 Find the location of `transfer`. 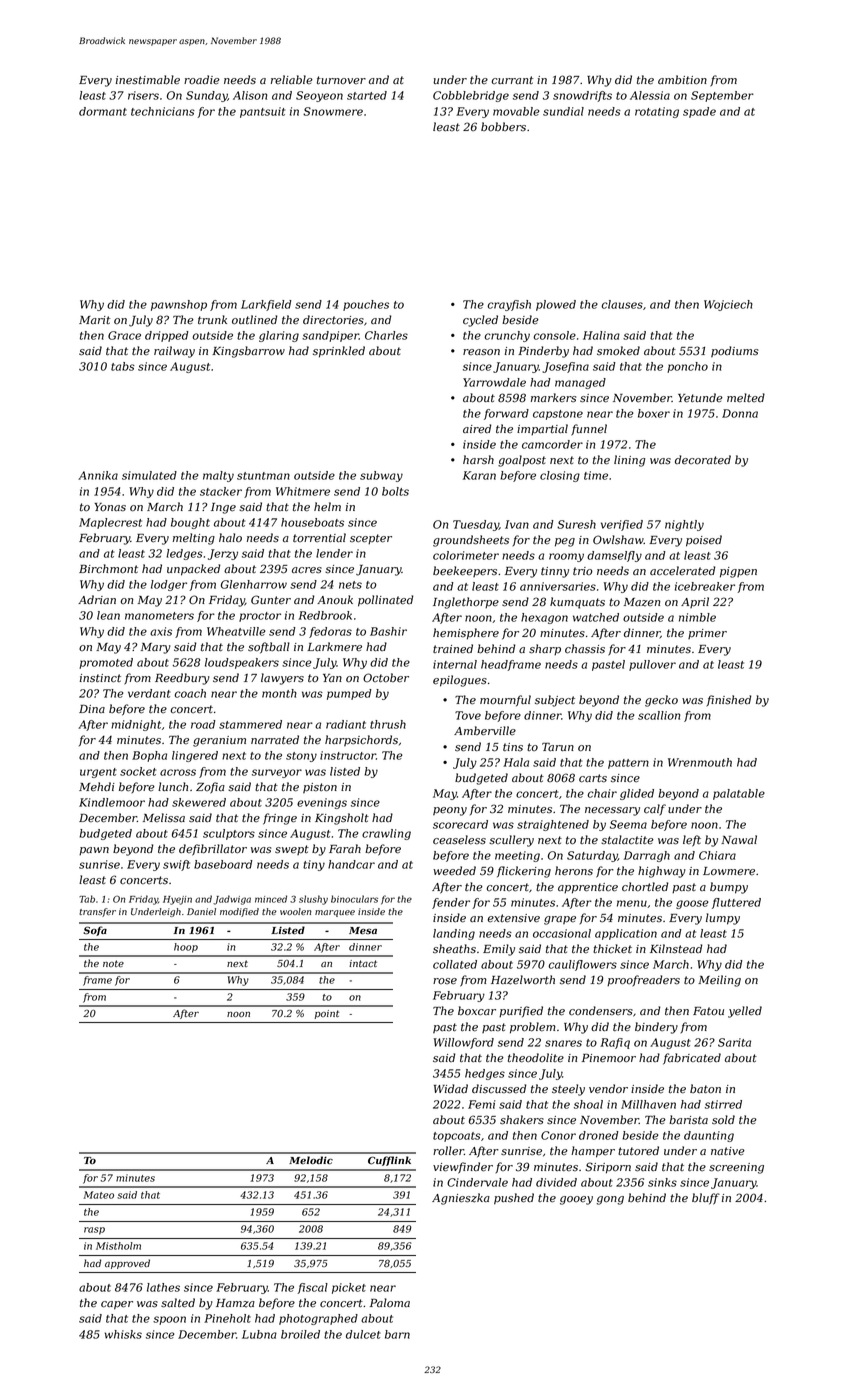

transfer is located at coordinates (97, 912).
